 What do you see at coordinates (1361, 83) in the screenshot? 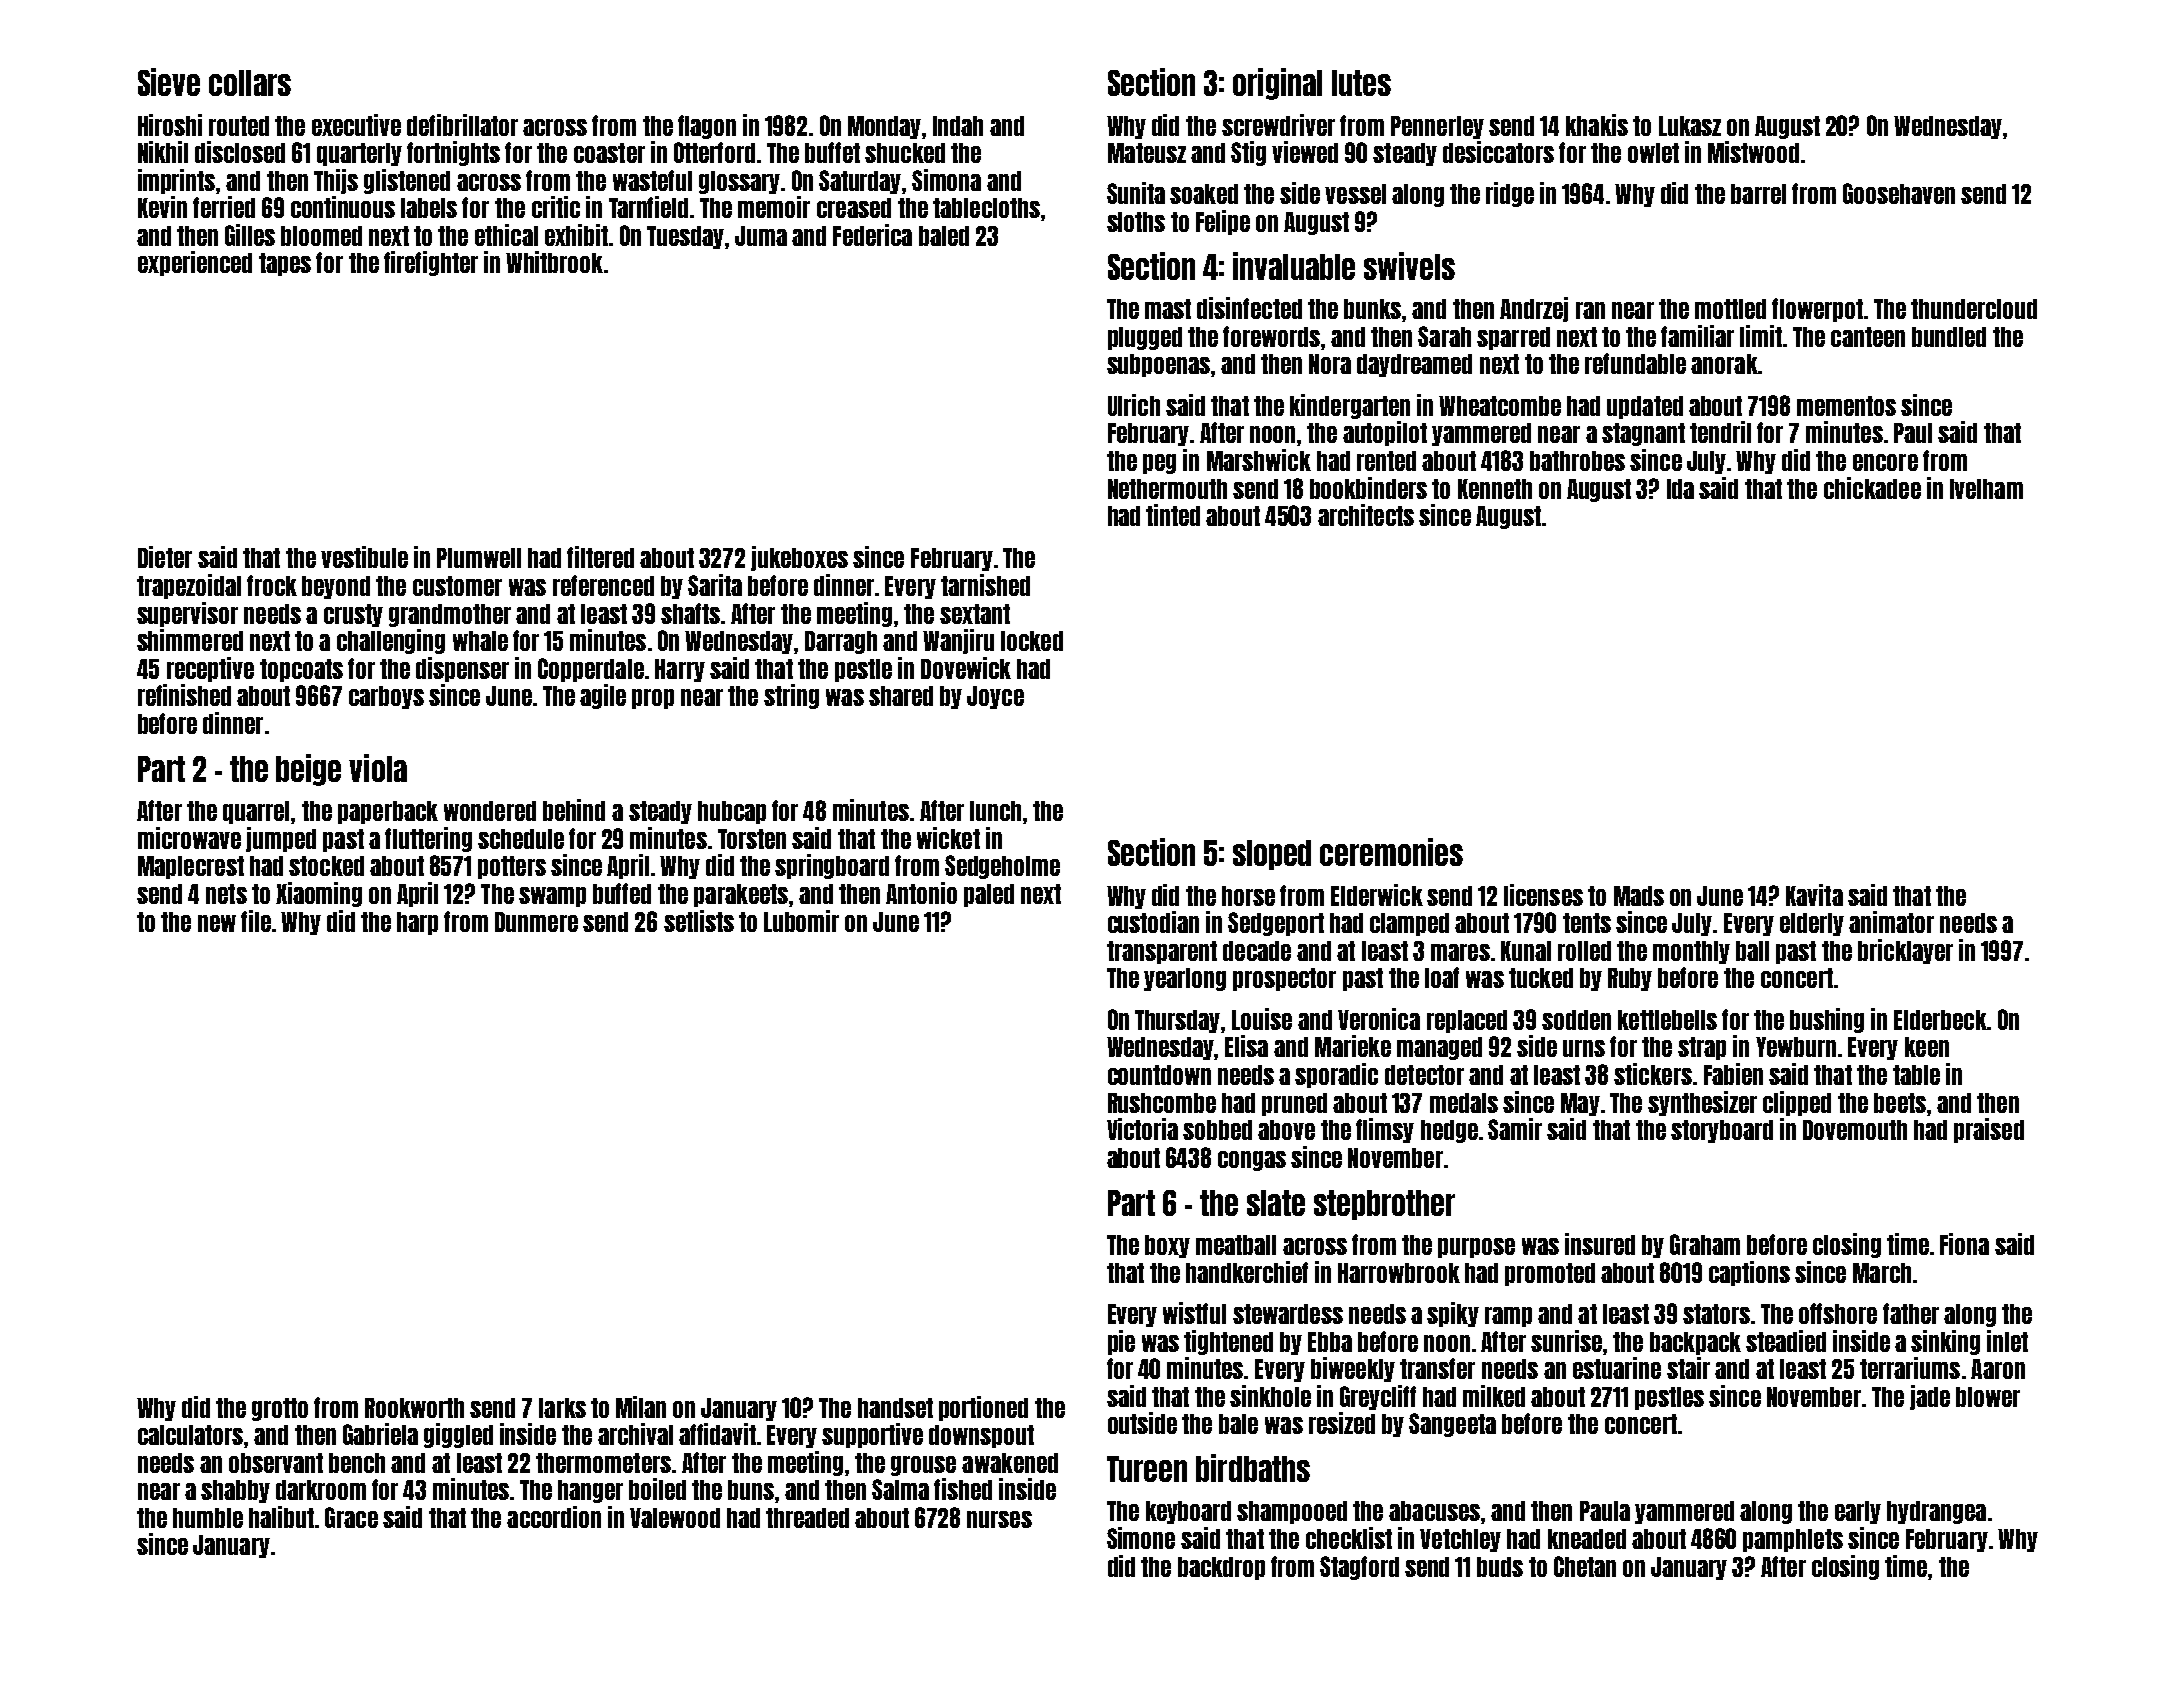
I see `lutes` at bounding box center [1361, 83].
